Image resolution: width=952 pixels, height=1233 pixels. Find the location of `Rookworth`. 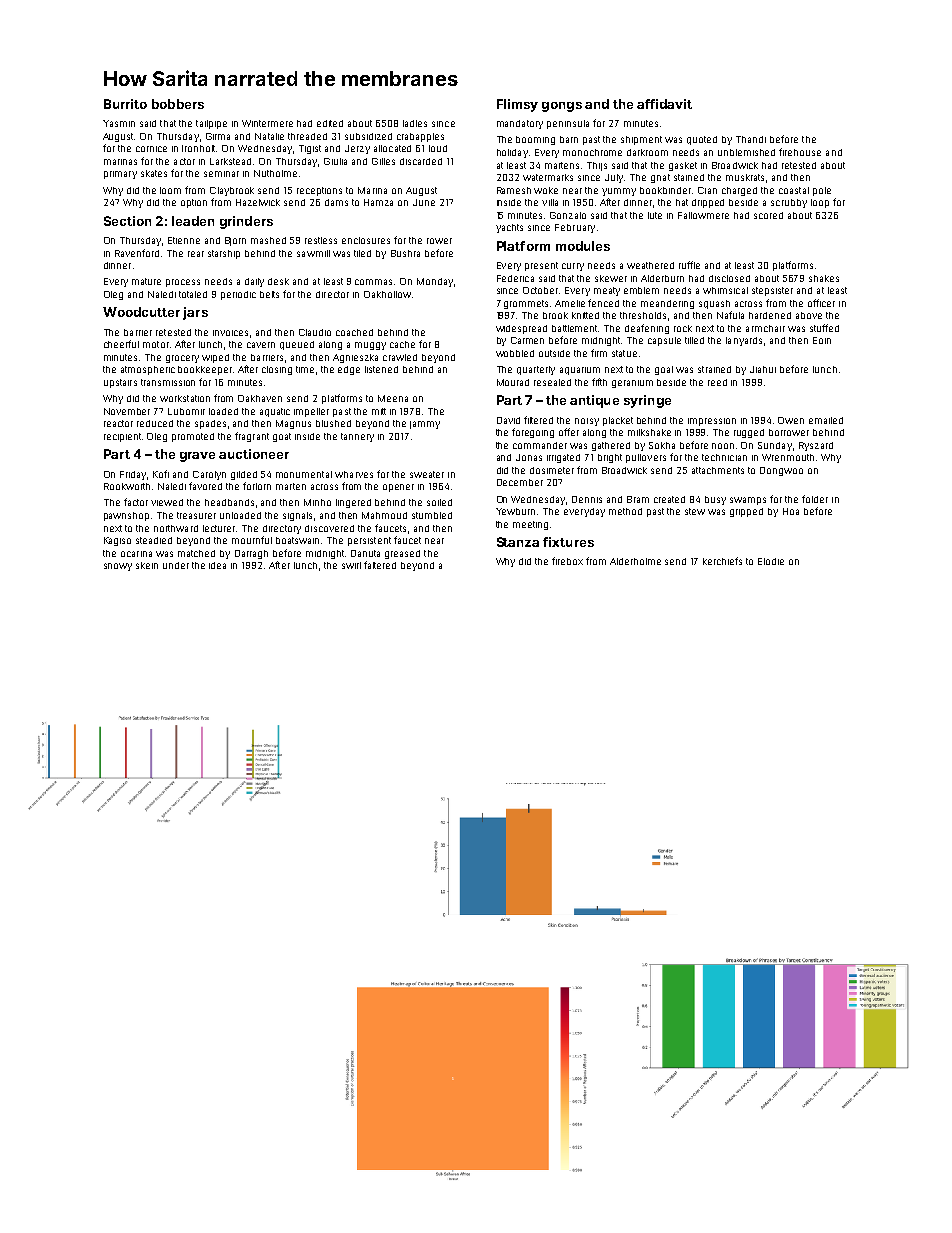

Rookworth is located at coordinates (127, 486).
